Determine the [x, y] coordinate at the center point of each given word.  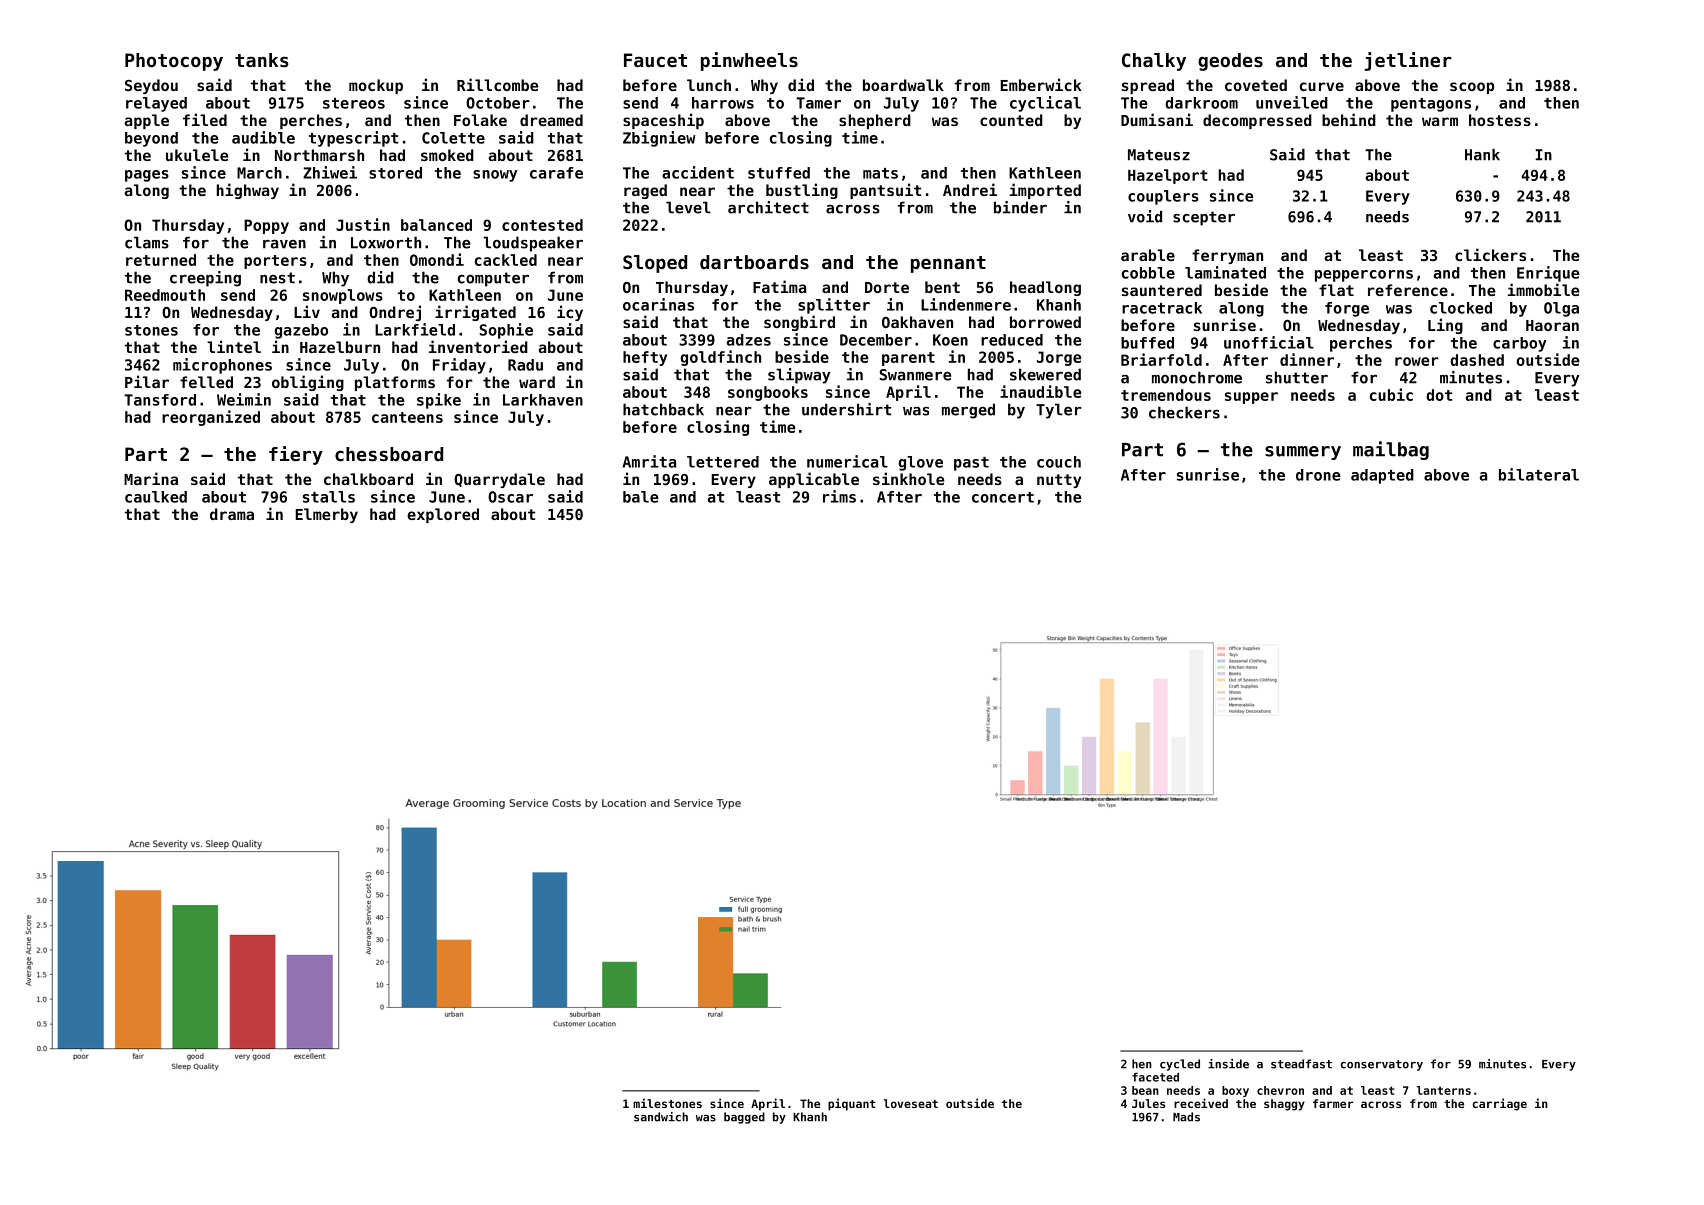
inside [1228, 1064]
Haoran [1552, 325]
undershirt [846, 409]
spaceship [663, 121]
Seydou [151, 86]
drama [232, 514]
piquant [852, 1104]
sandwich [661, 1117]
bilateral [1539, 474]
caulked [156, 497]
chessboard [389, 454]
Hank [1482, 155]
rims [839, 496]
